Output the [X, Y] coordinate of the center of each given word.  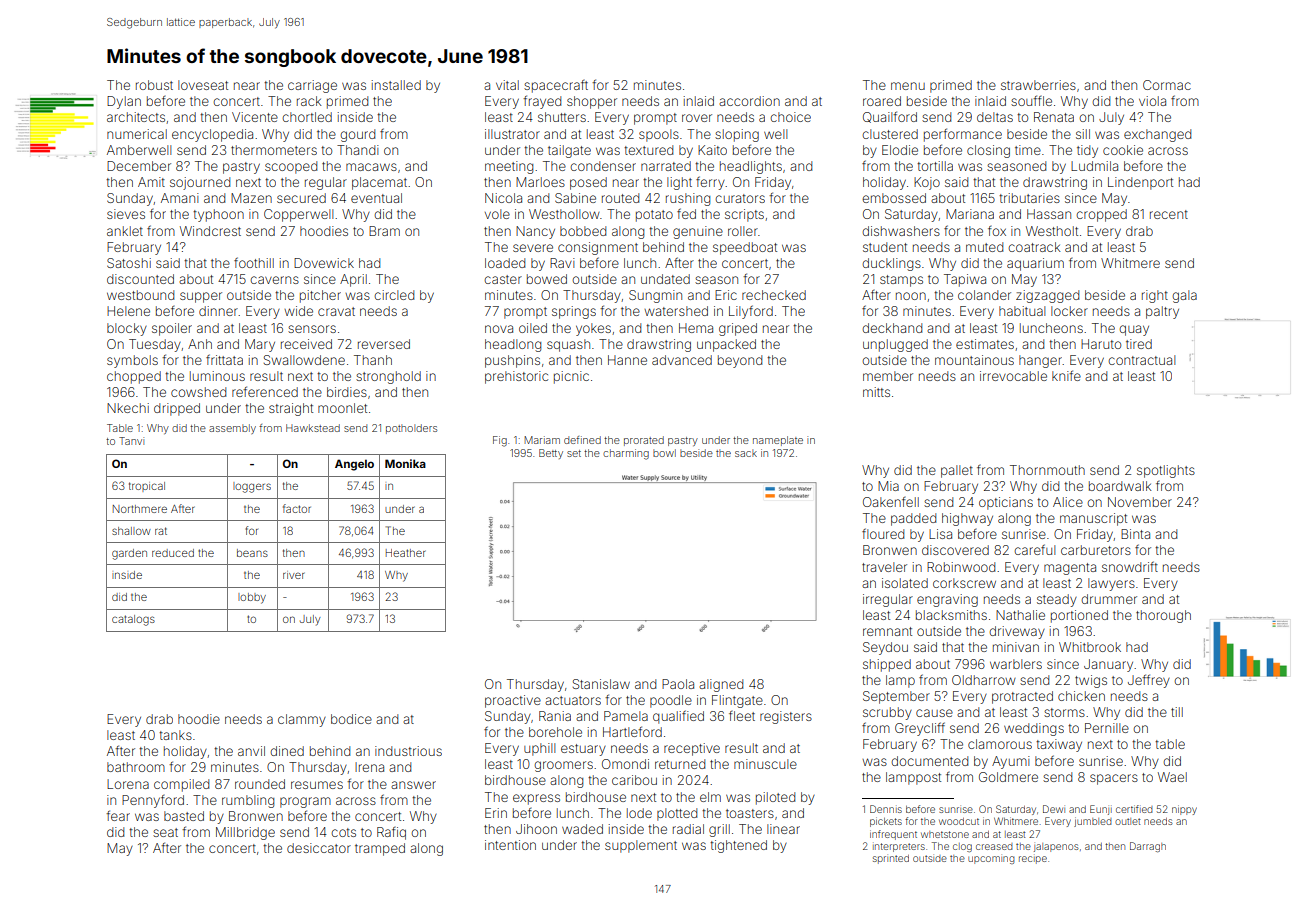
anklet [125, 231]
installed [396, 85]
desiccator [319, 848]
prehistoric [516, 377]
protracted [1022, 697]
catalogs [133, 620]
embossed [894, 198]
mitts [876, 392]
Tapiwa [965, 280]
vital [507, 85]
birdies [347, 392]
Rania [555, 716]
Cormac [1167, 85]
